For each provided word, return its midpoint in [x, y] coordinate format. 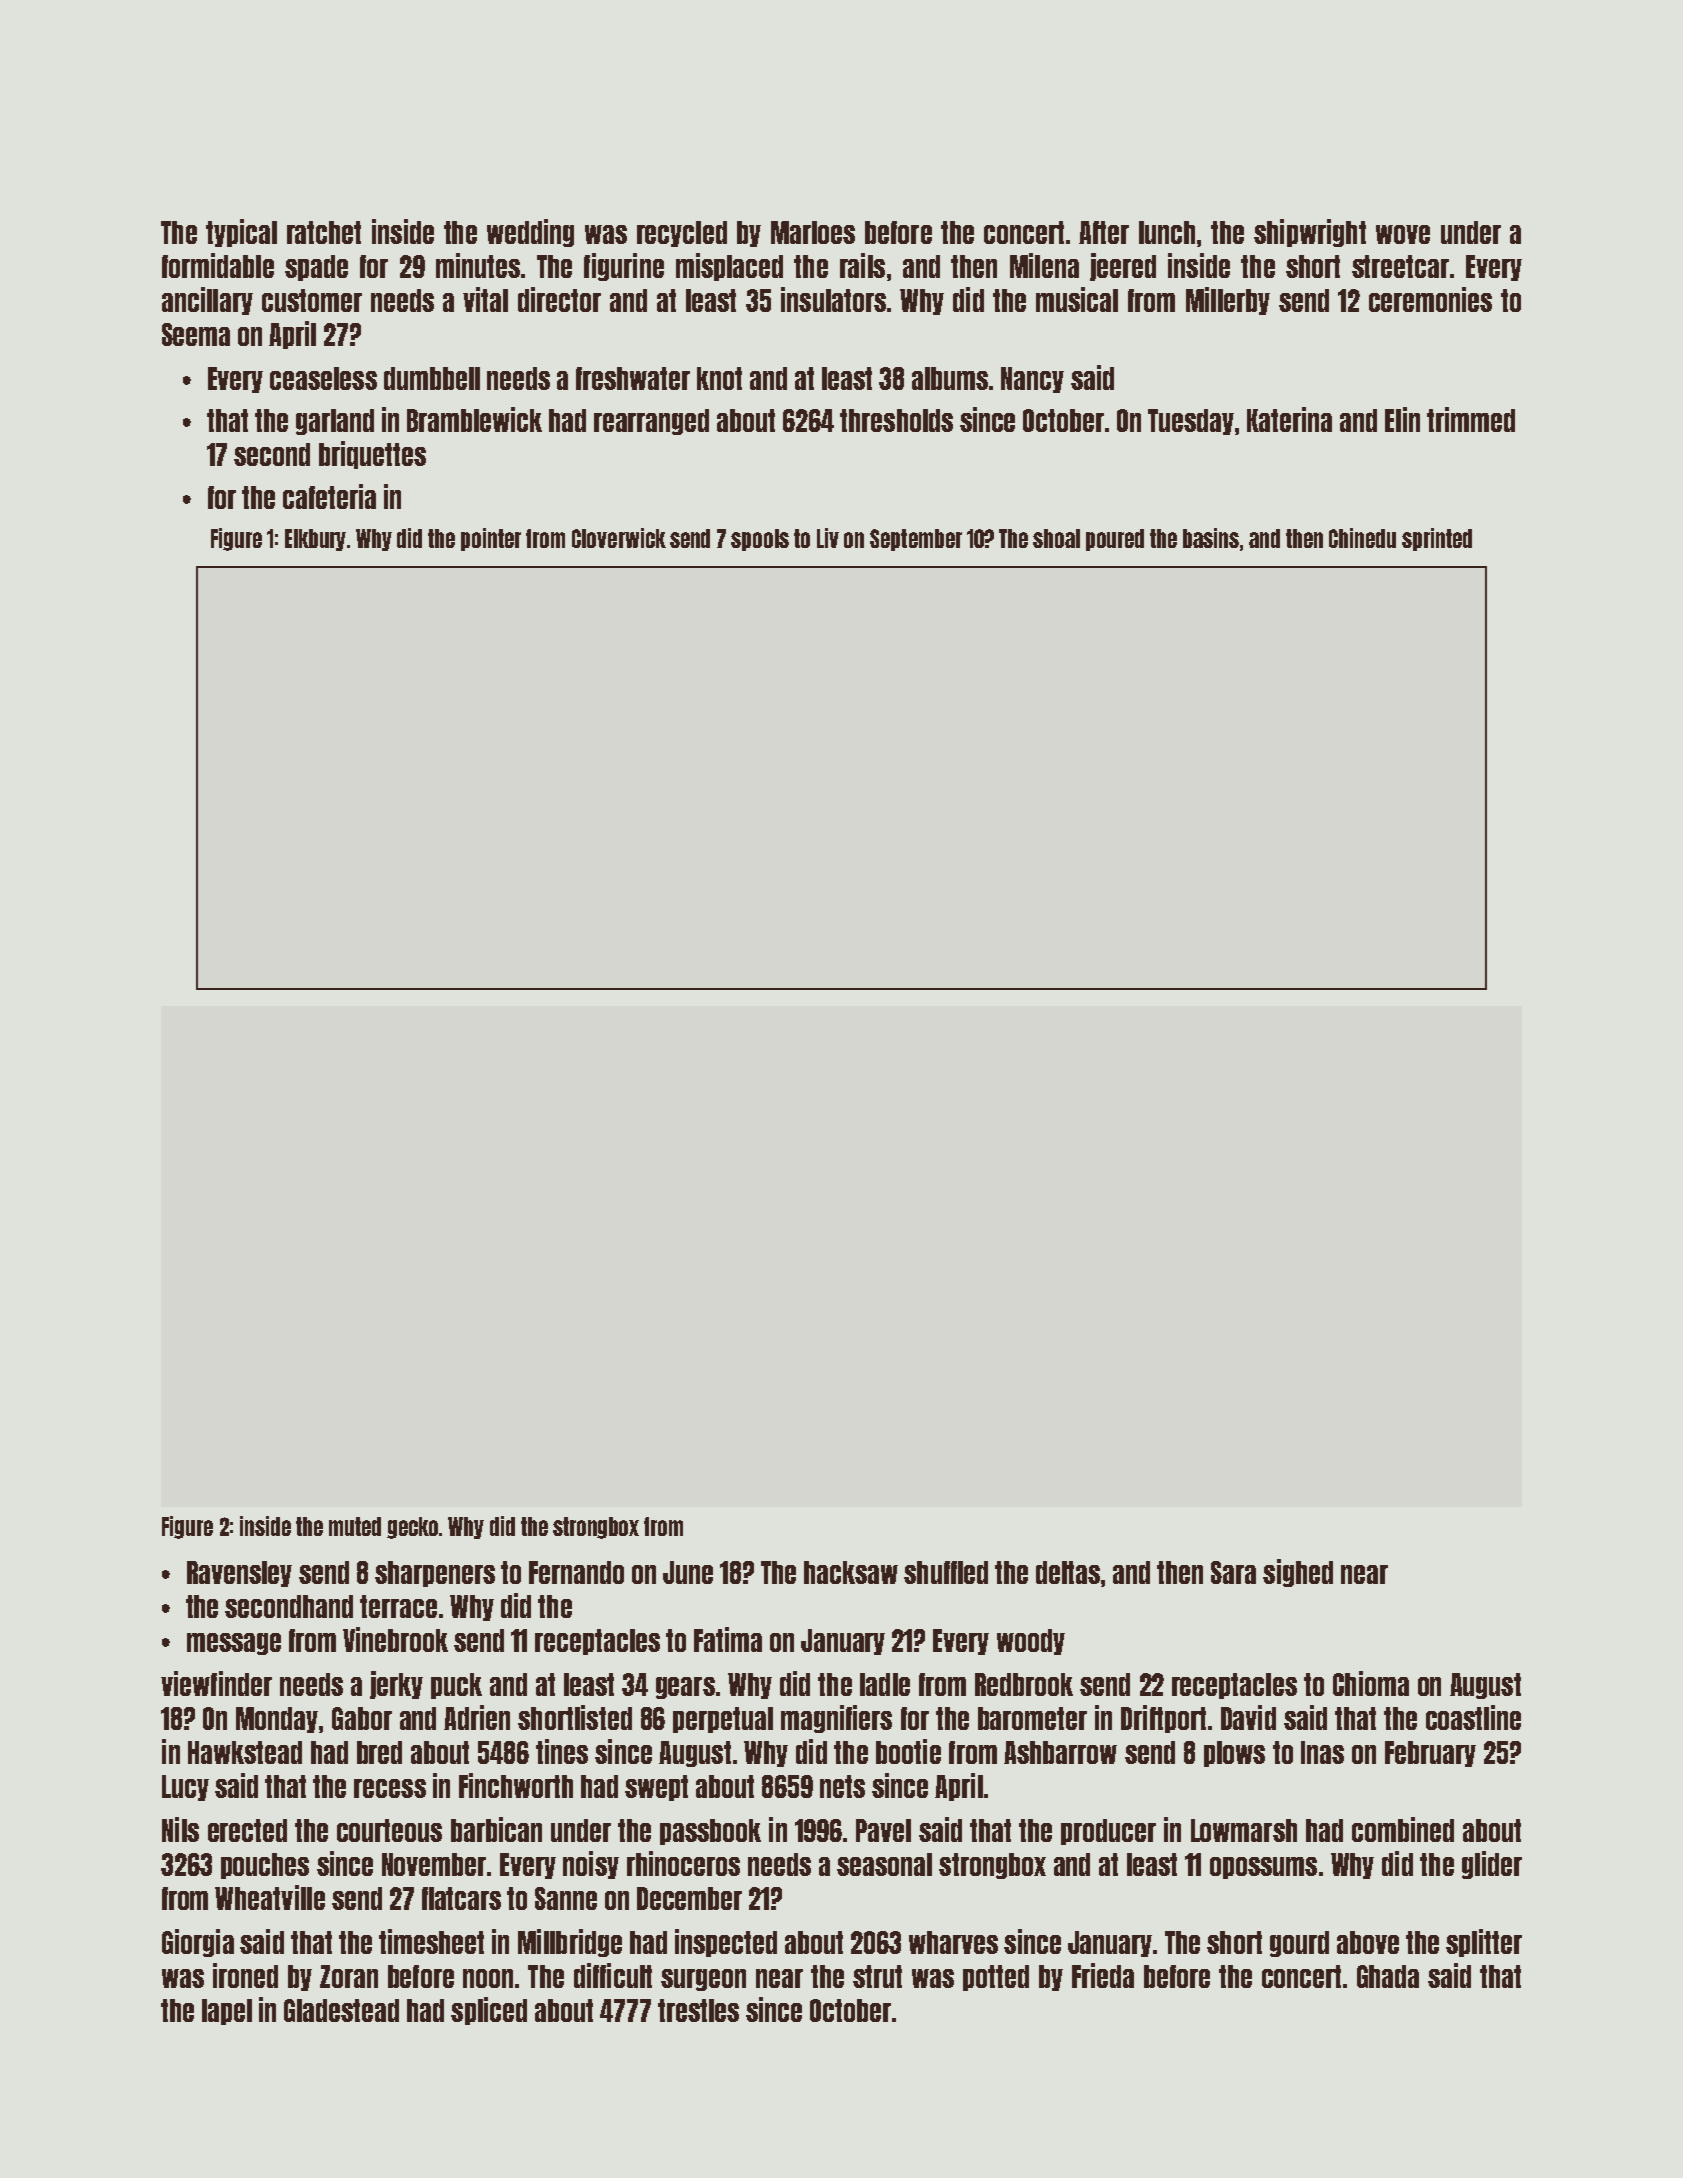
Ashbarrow [1060, 1752]
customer [312, 300]
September [916, 540]
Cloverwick [619, 538]
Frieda [1103, 1975]
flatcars [461, 1898]
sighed [1298, 1573]
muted [355, 1526]
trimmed [1471, 419]
